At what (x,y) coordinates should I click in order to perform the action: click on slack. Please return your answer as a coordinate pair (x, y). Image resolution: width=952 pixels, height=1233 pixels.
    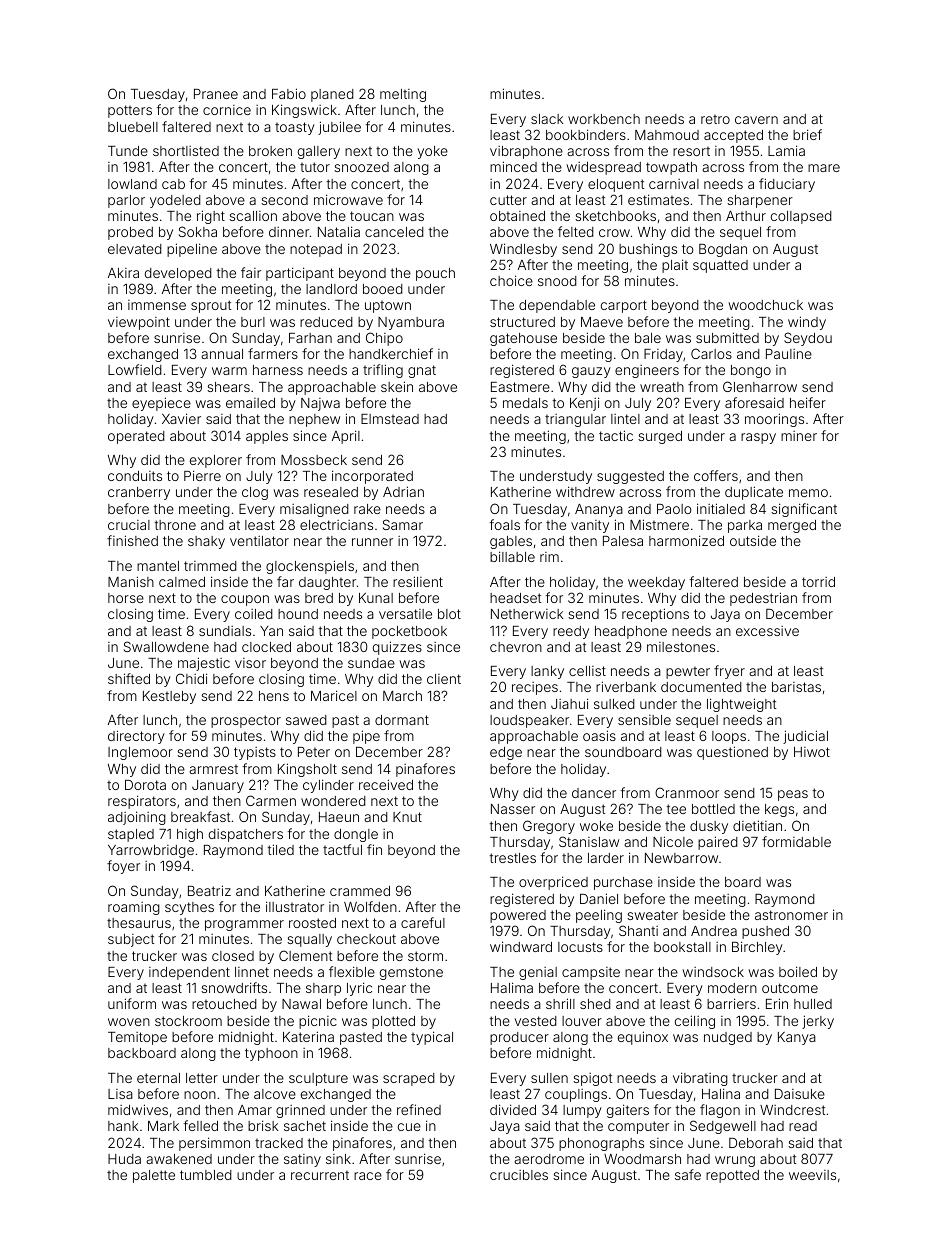
    Looking at the image, I should click on (547, 119).
